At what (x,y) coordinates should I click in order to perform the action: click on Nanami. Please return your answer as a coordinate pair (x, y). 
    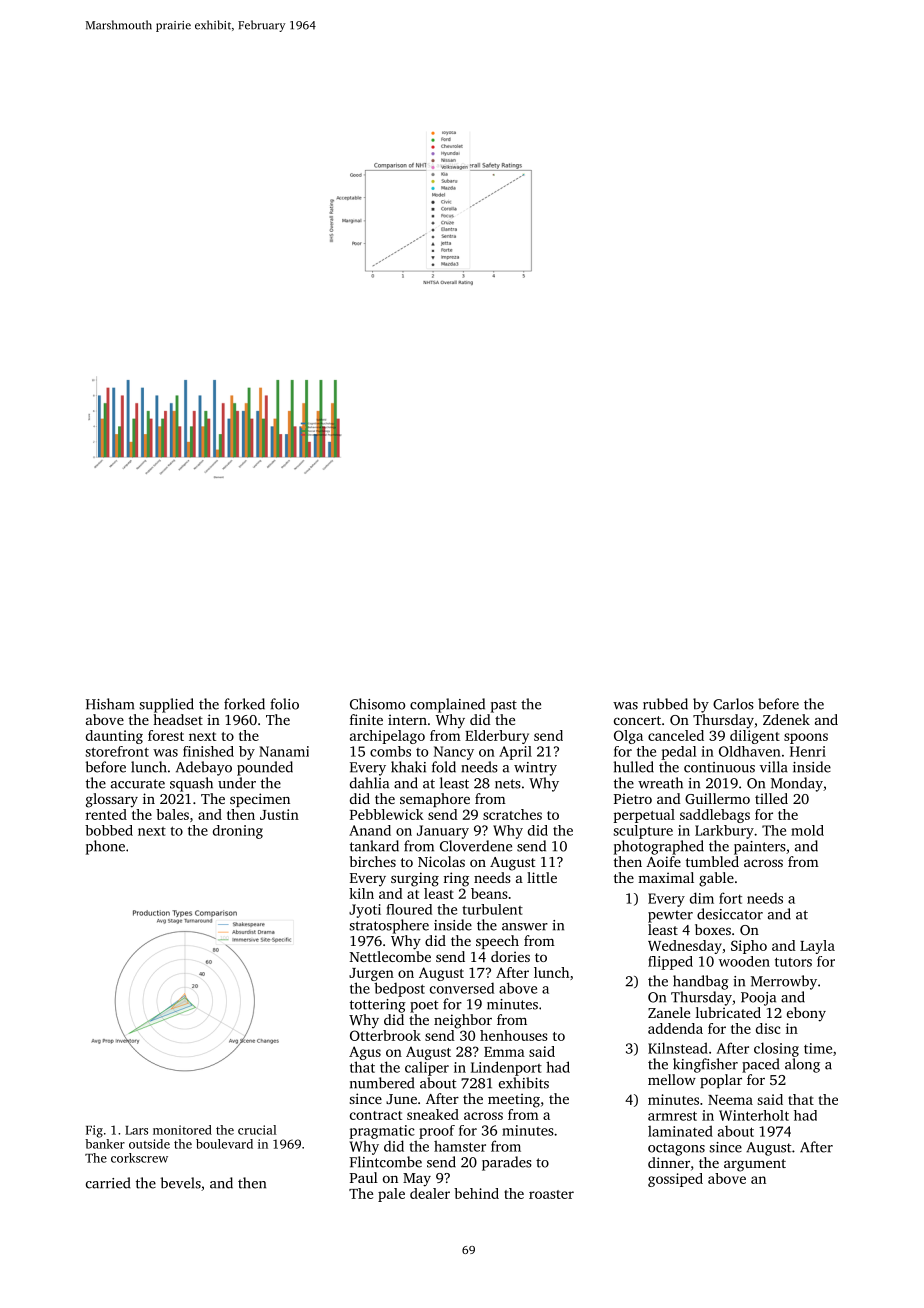
    Looking at the image, I should click on (284, 751).
